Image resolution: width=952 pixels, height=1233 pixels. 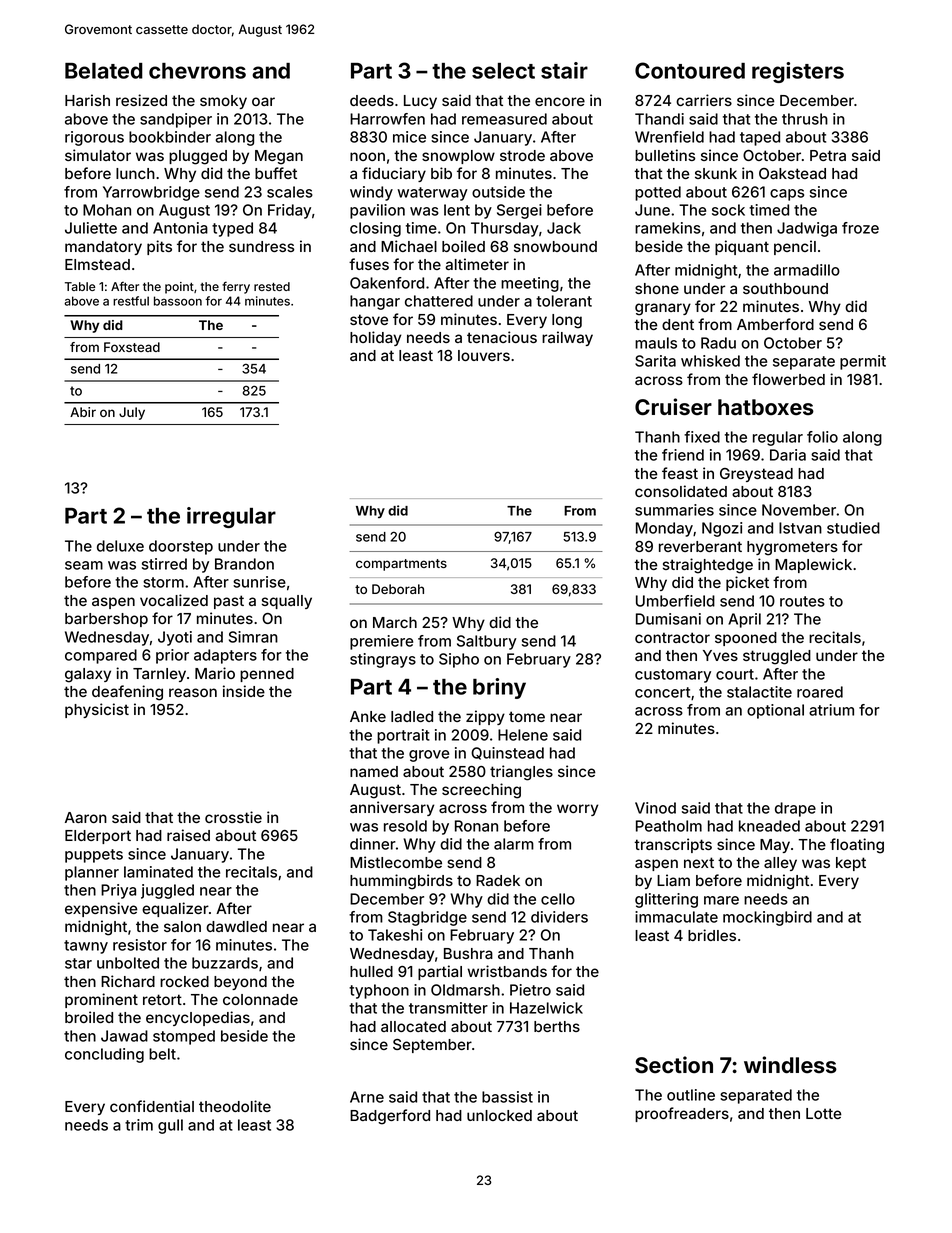 What do you see at coordinates (101, 656) in the screenshot?
I see `compared` at bounding box center [101, 656].
